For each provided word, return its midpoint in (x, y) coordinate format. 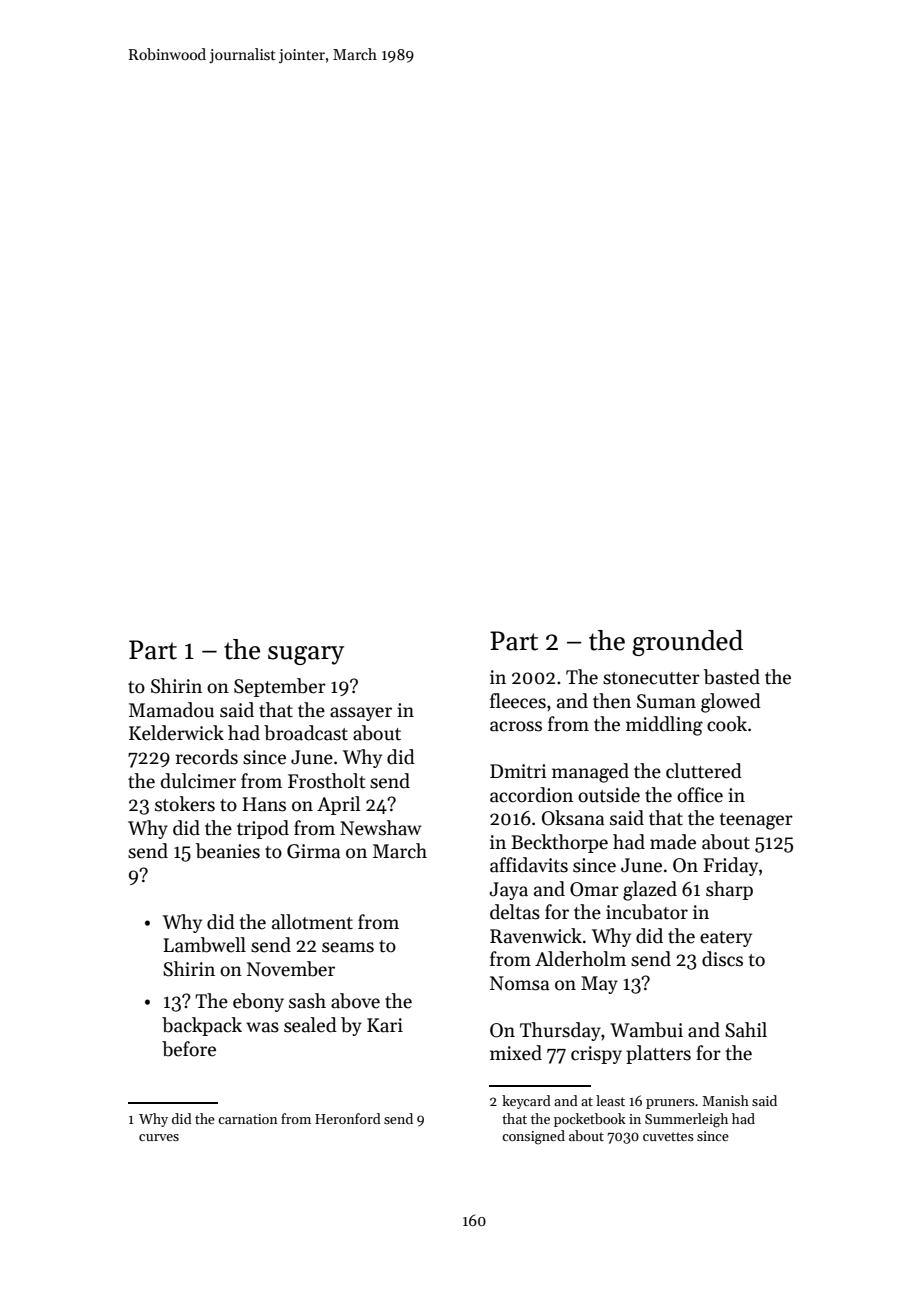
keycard (526, 1102)
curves (159, 1137)
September (280, 687)
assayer (361, 714)
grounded (687, 643)
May (599, 985)
